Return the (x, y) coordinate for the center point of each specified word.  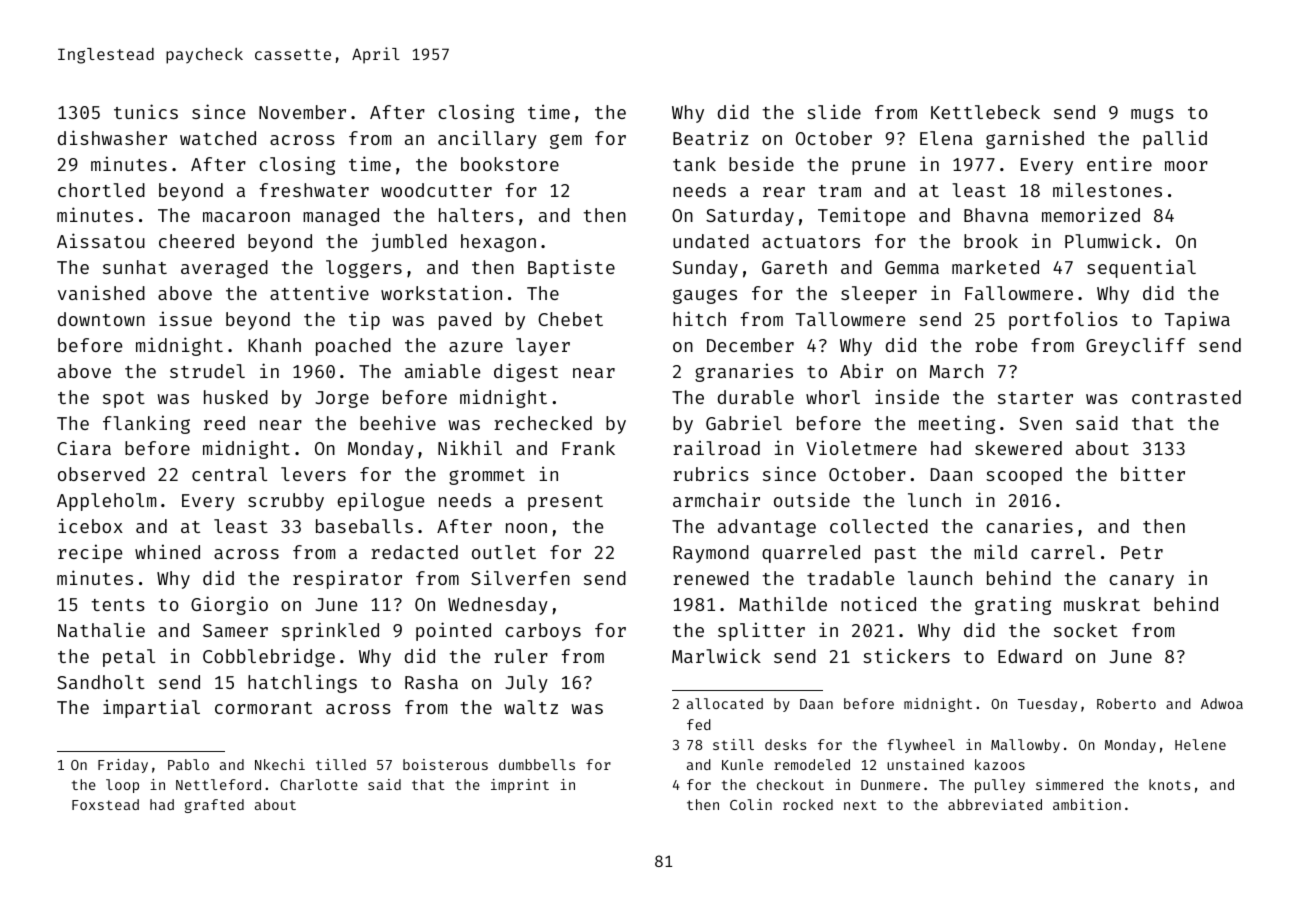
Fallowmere (1019, 293)
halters (476, 215)
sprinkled (330, 631)
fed (699, 724)
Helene (1200, 744)
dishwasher (112, 137)
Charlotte (319, 784)
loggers (364, 269)
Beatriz (710, 137)
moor (1186, 166)
